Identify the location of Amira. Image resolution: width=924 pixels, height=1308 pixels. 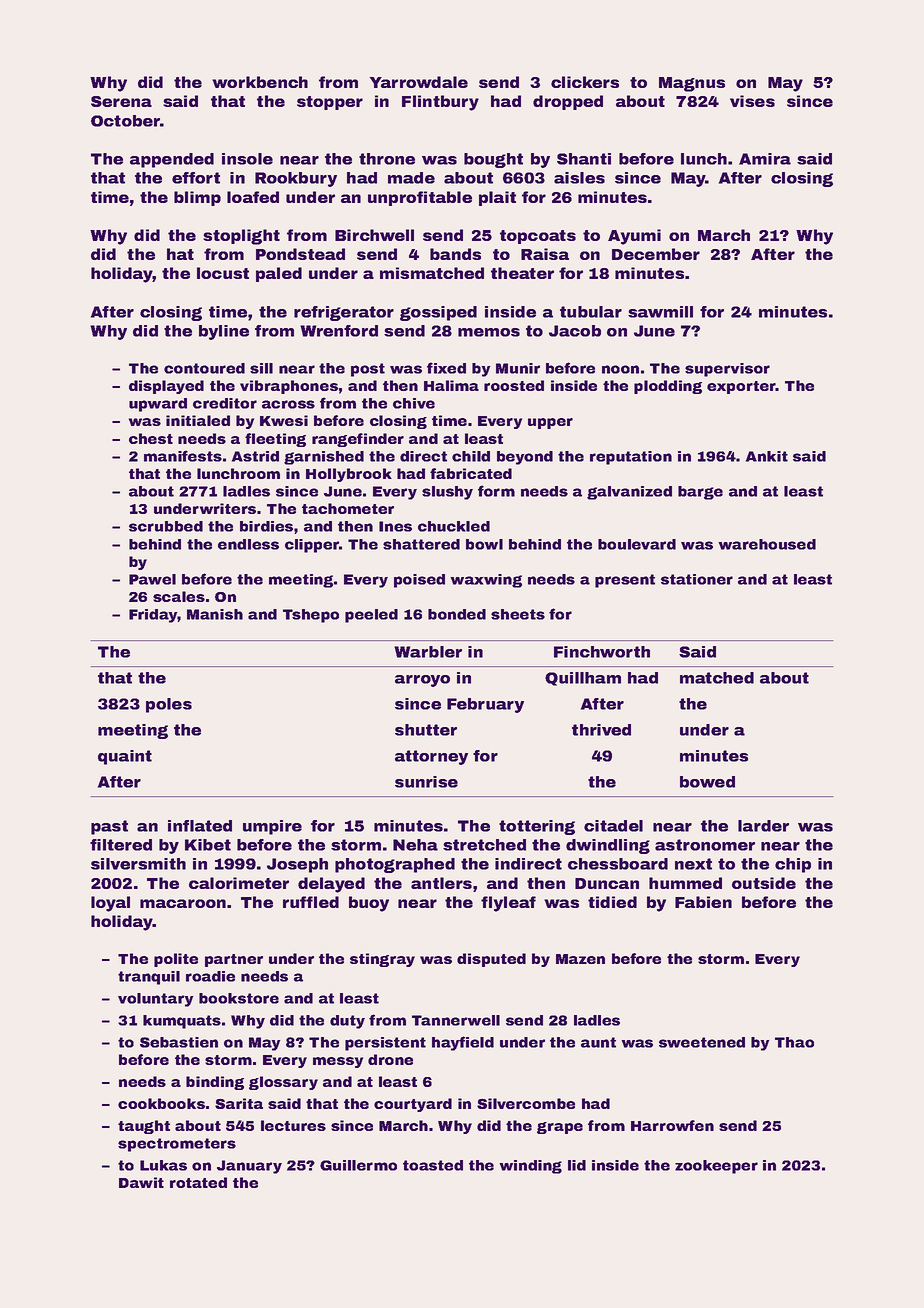
(765, 159).
